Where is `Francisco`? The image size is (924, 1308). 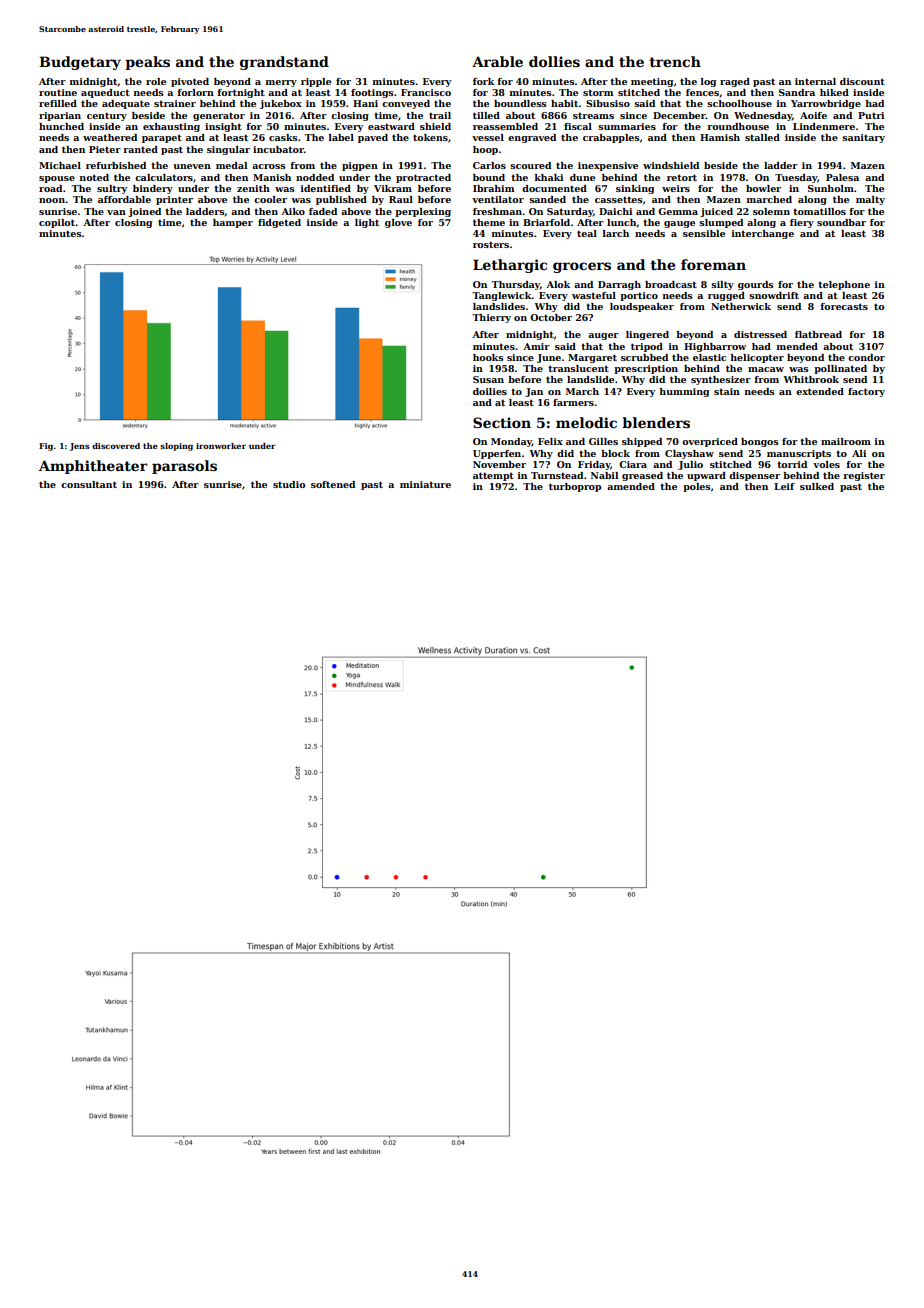
Francisco is located at coordinates (426, 92).
